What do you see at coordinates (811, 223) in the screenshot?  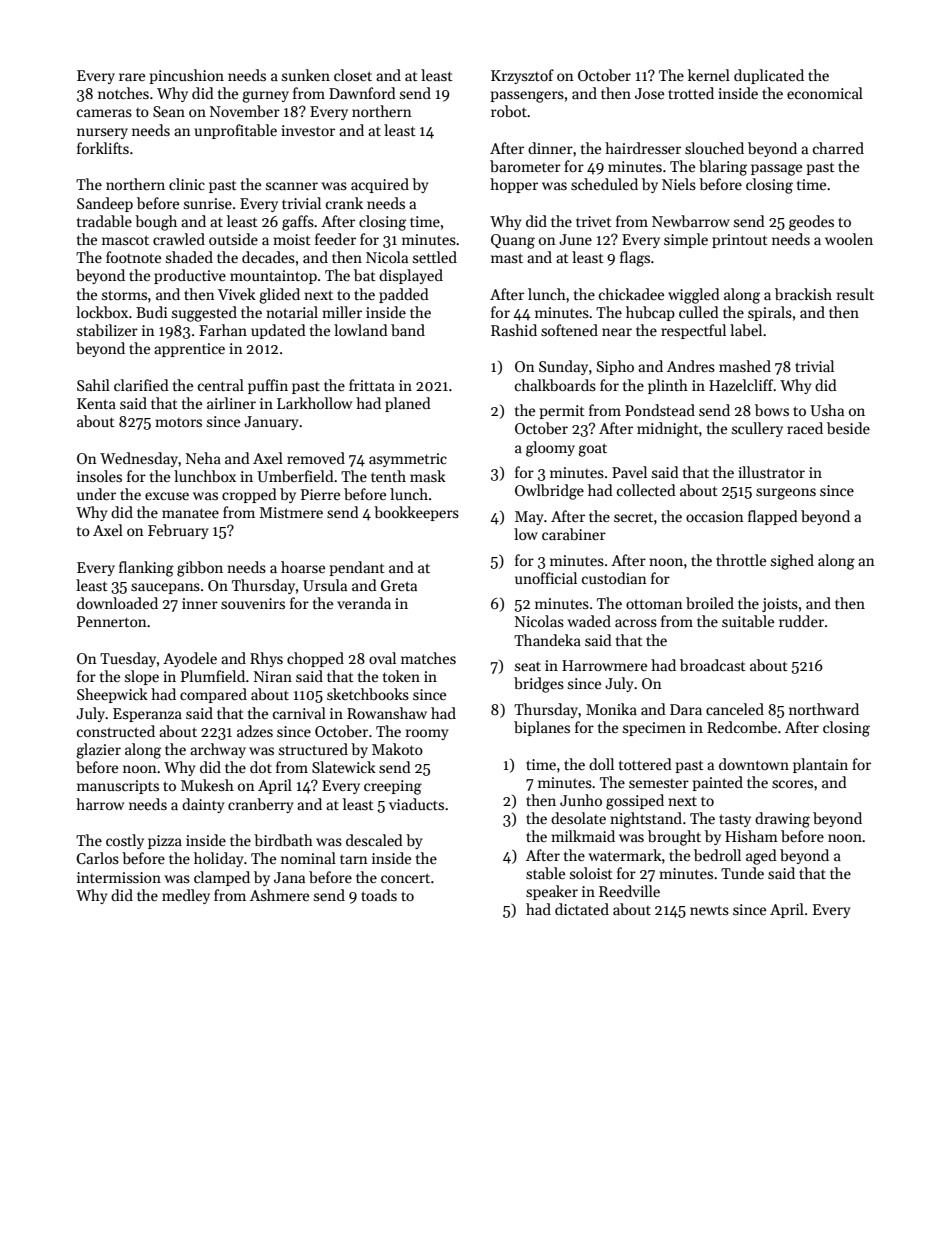 I see `geodes` at bounding box center [811, 223].
